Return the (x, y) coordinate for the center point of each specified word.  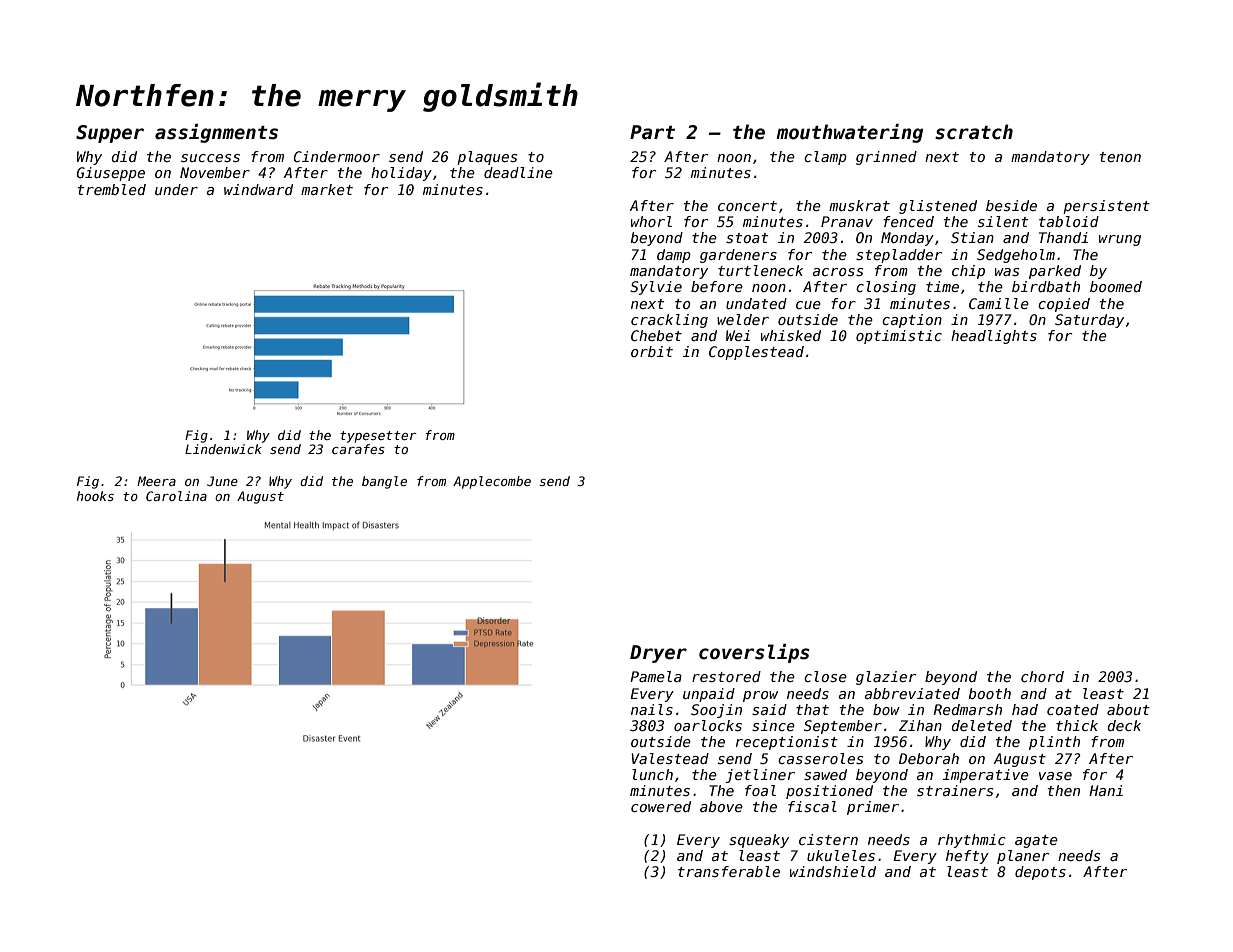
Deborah (929, 758)
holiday (401, 174)
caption (912, 321)
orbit (652, 351)
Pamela (656, 676)
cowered (661, 806)
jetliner (760, 776)
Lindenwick (223, 449)
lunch (652, 774)
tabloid (1069, 221)
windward (258, 189)
